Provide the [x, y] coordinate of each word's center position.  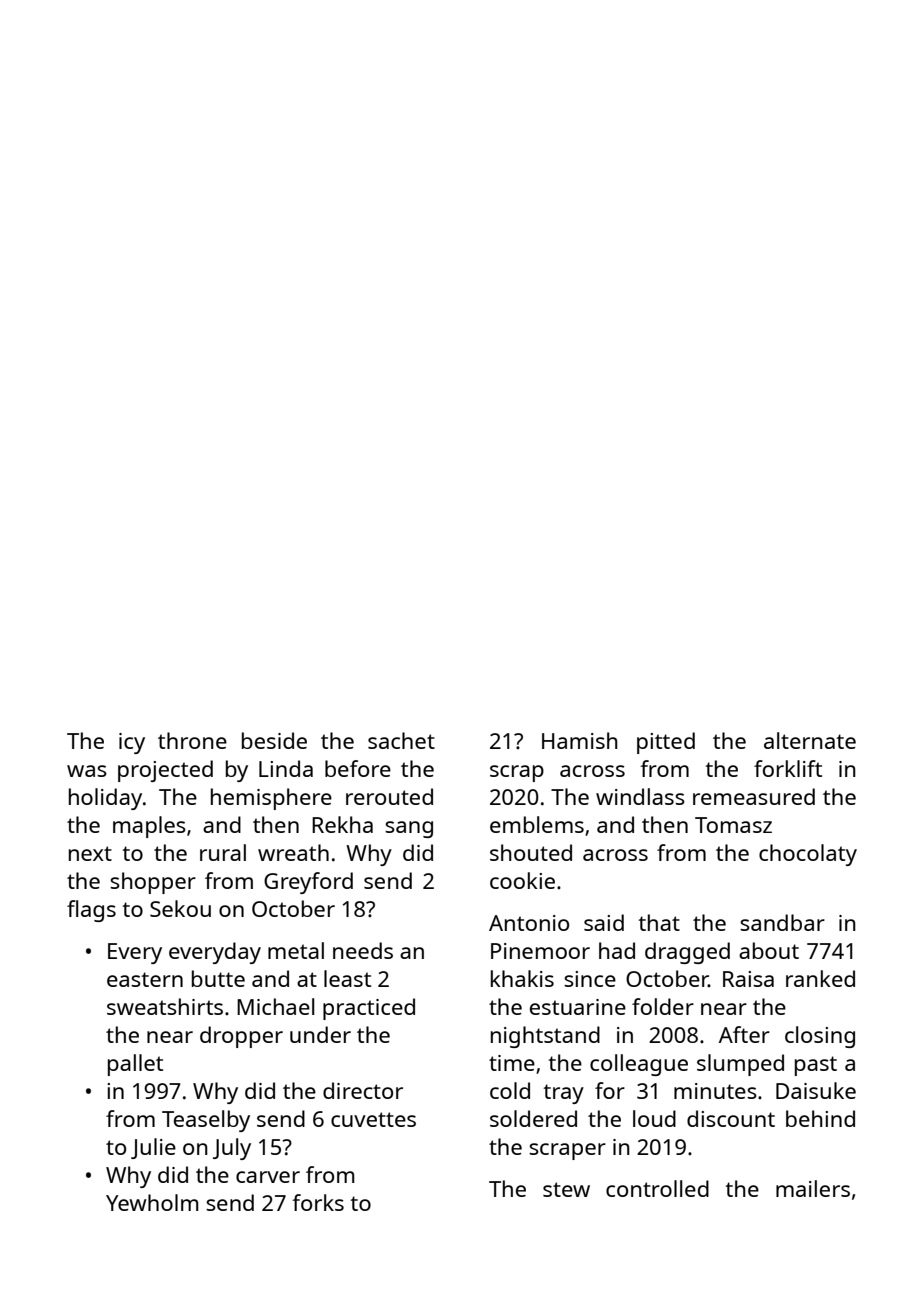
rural [223, 852]
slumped [740, 1065]
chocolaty [808, 855]
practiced [369, 1009]
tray [564, 1094]
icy [132, 743]
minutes [715, 1091]
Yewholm [152, 1202]
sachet [401, 740]
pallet [135, 1065]
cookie [522, 880]
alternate [810, 740]
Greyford [308, 883]
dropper [241, 1037]
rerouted [389, 796]
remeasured [754, 796]
